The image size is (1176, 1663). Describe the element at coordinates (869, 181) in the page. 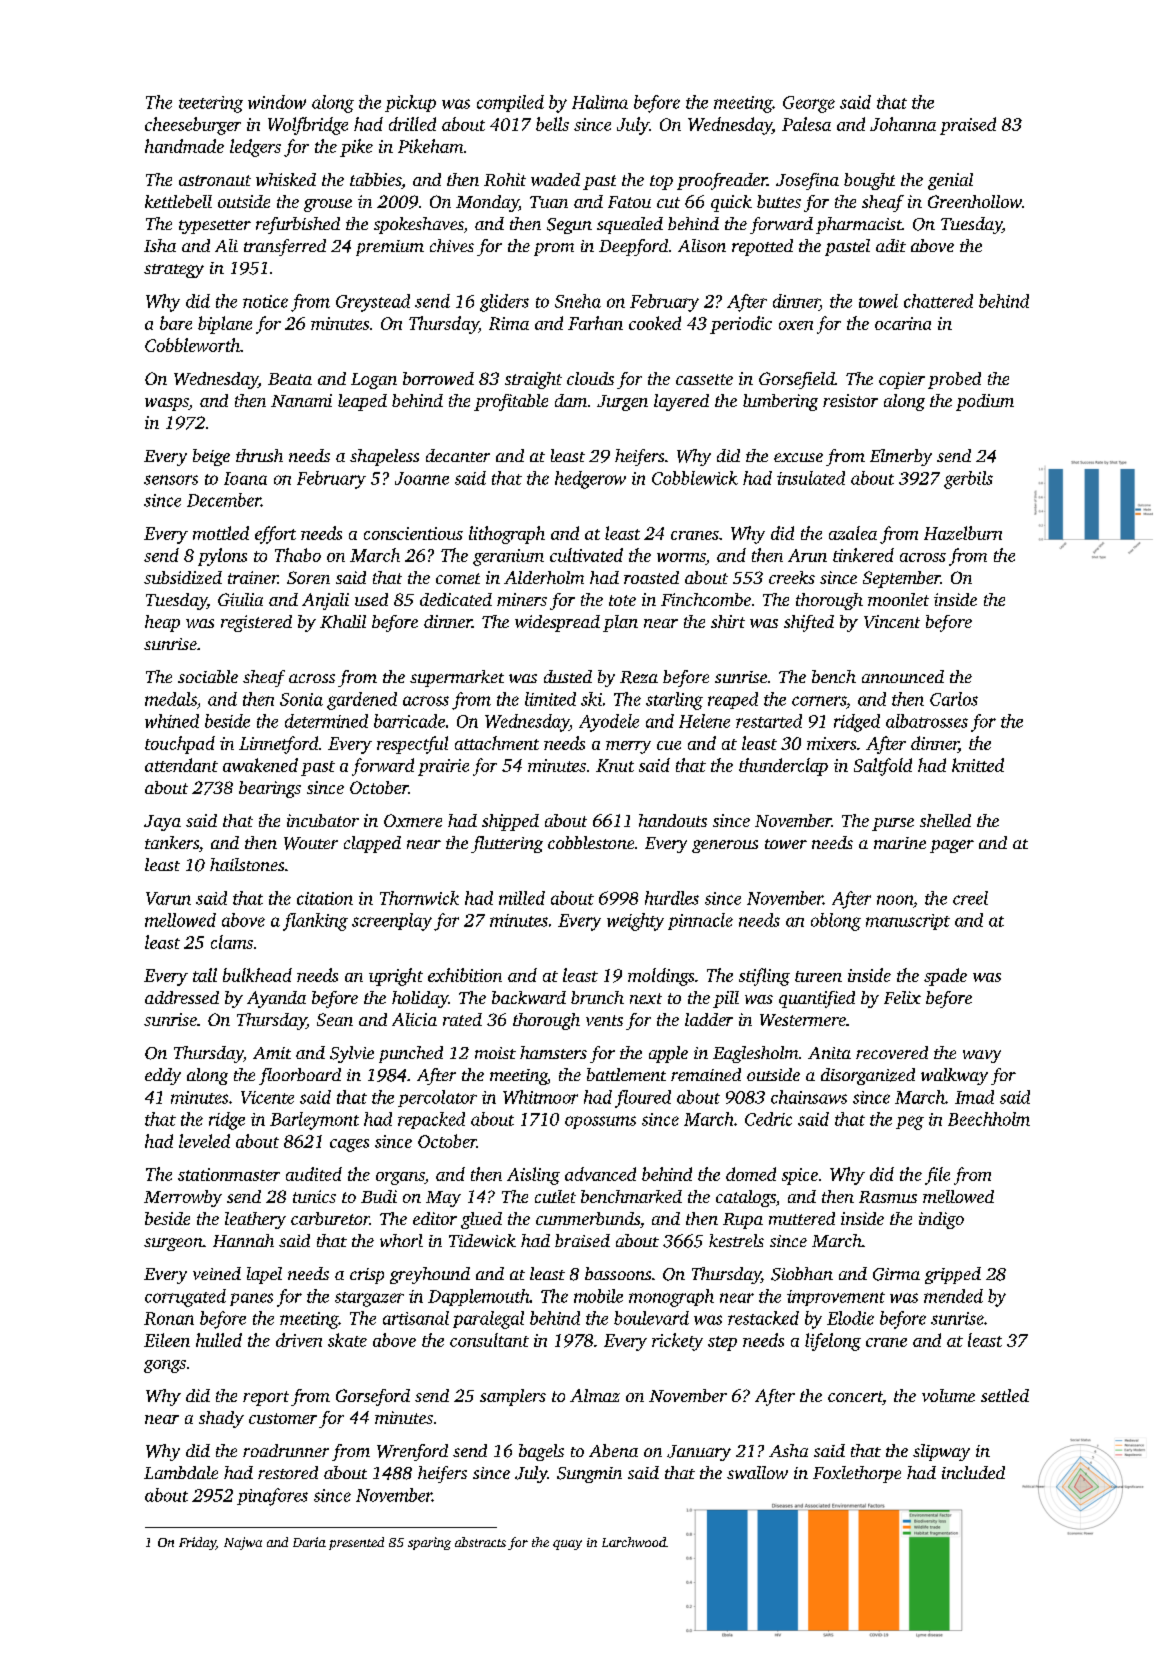

I see `bought` at that location.
